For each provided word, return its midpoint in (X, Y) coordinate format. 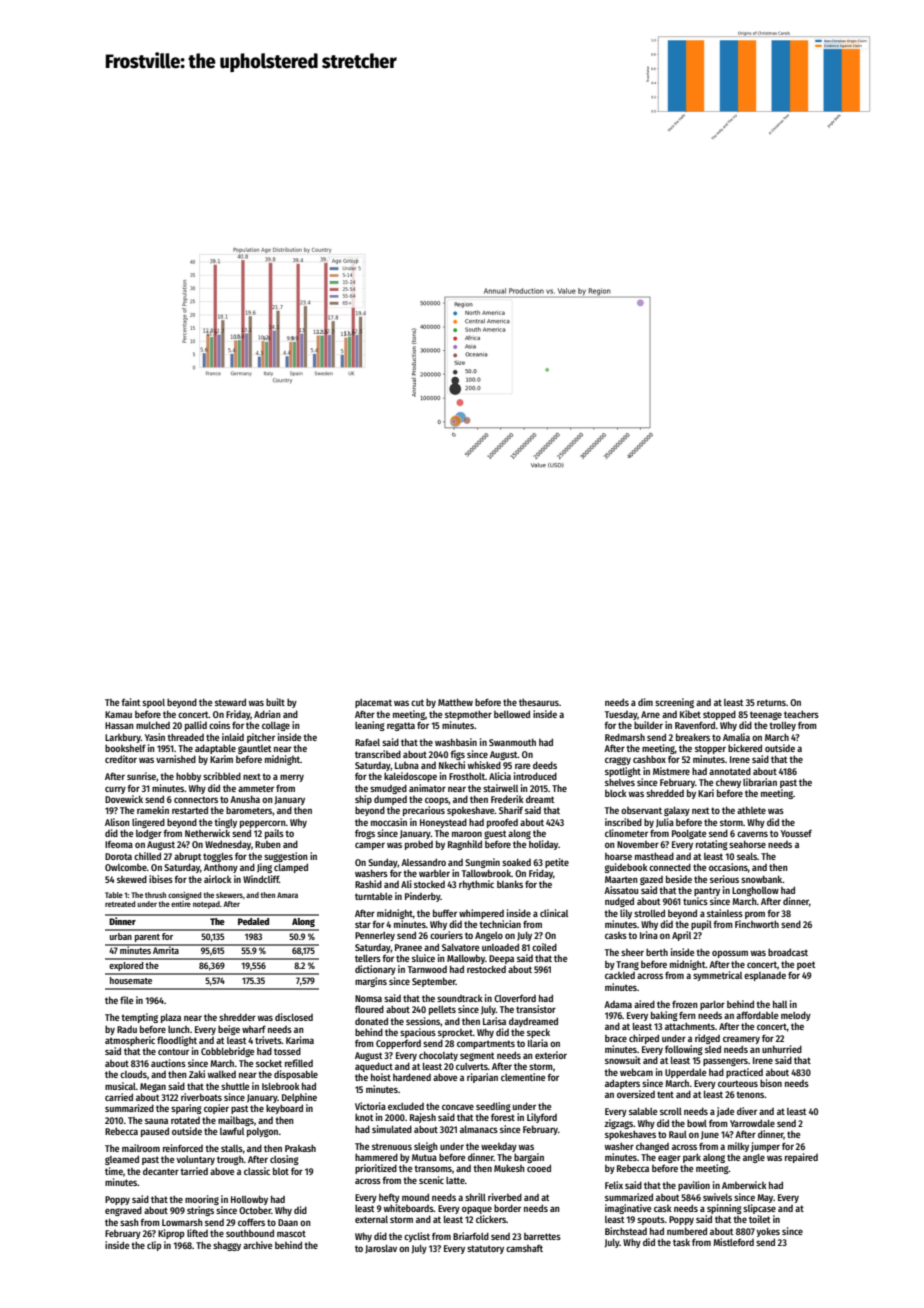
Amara (287, 895)
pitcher (261, 738)
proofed (502, 823)
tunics (695, 901)
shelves (620, 782)
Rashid (368, 884)
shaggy (227, 1246)
